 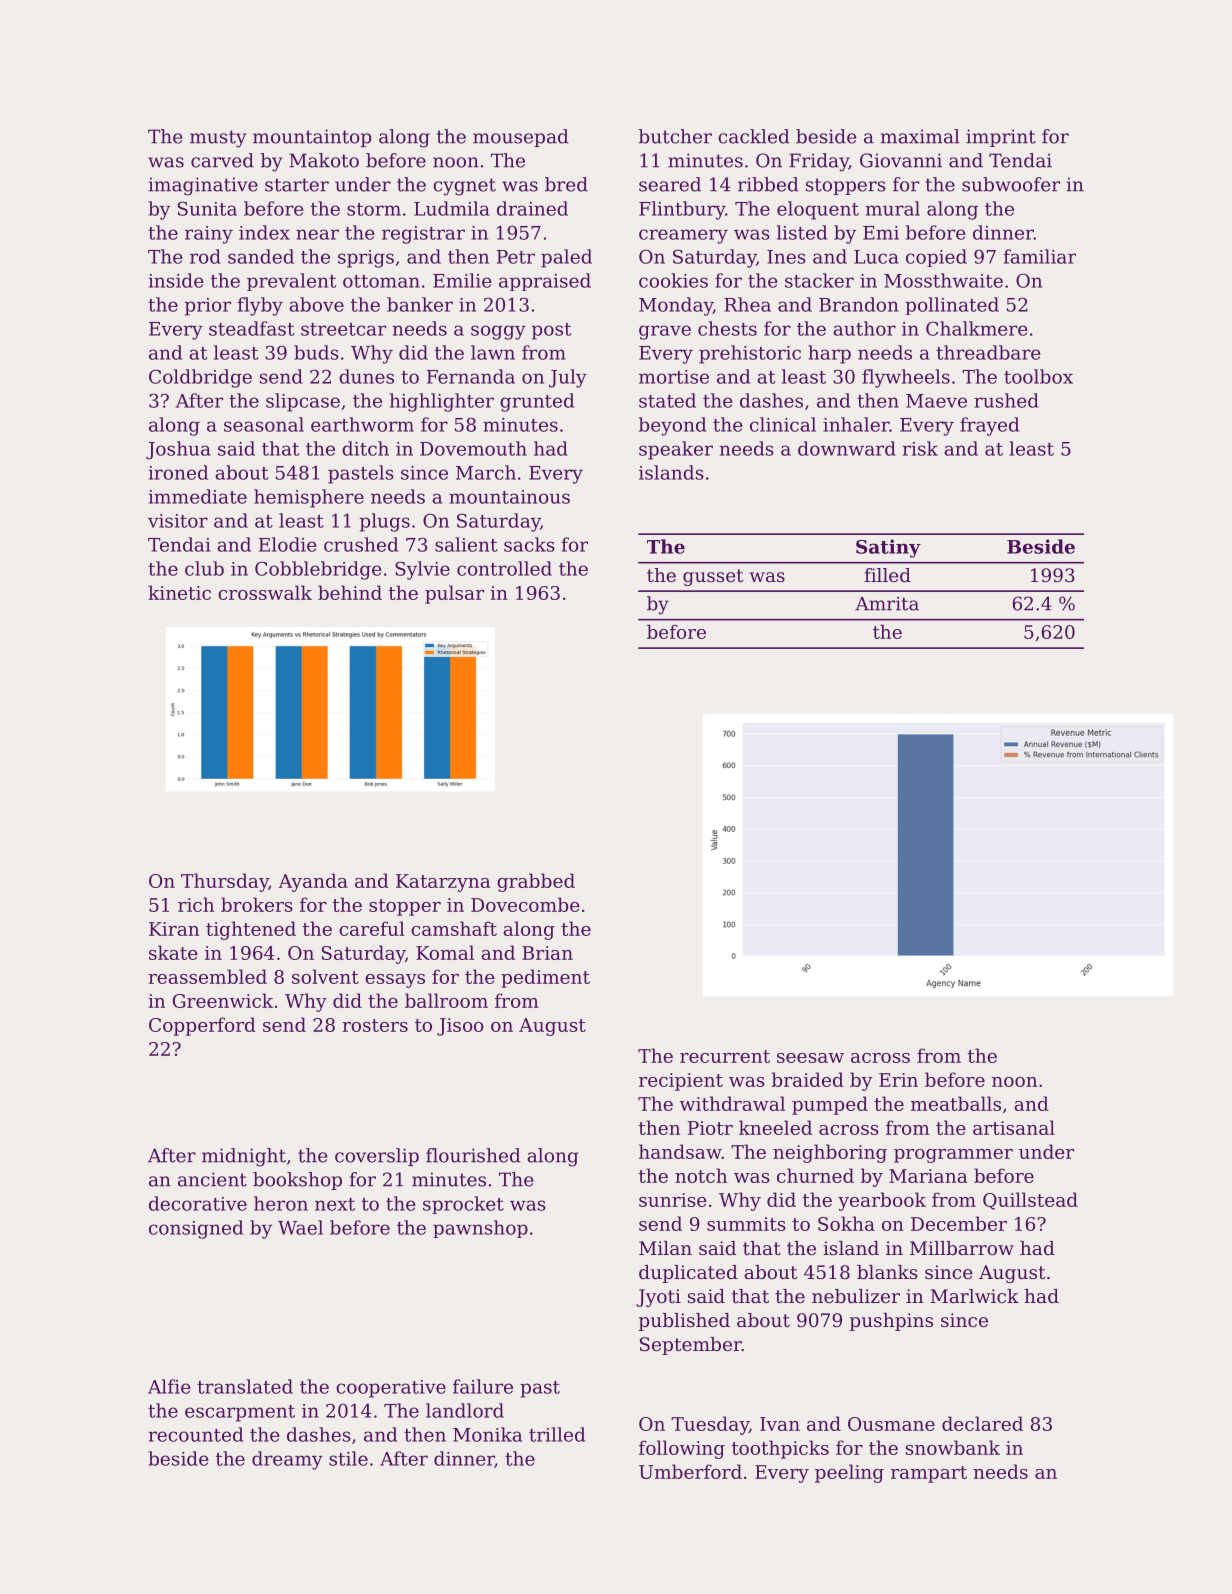 What do you see at coordinates (264, 232) in the page?
I see `index` at bounding box center [264, 232].
